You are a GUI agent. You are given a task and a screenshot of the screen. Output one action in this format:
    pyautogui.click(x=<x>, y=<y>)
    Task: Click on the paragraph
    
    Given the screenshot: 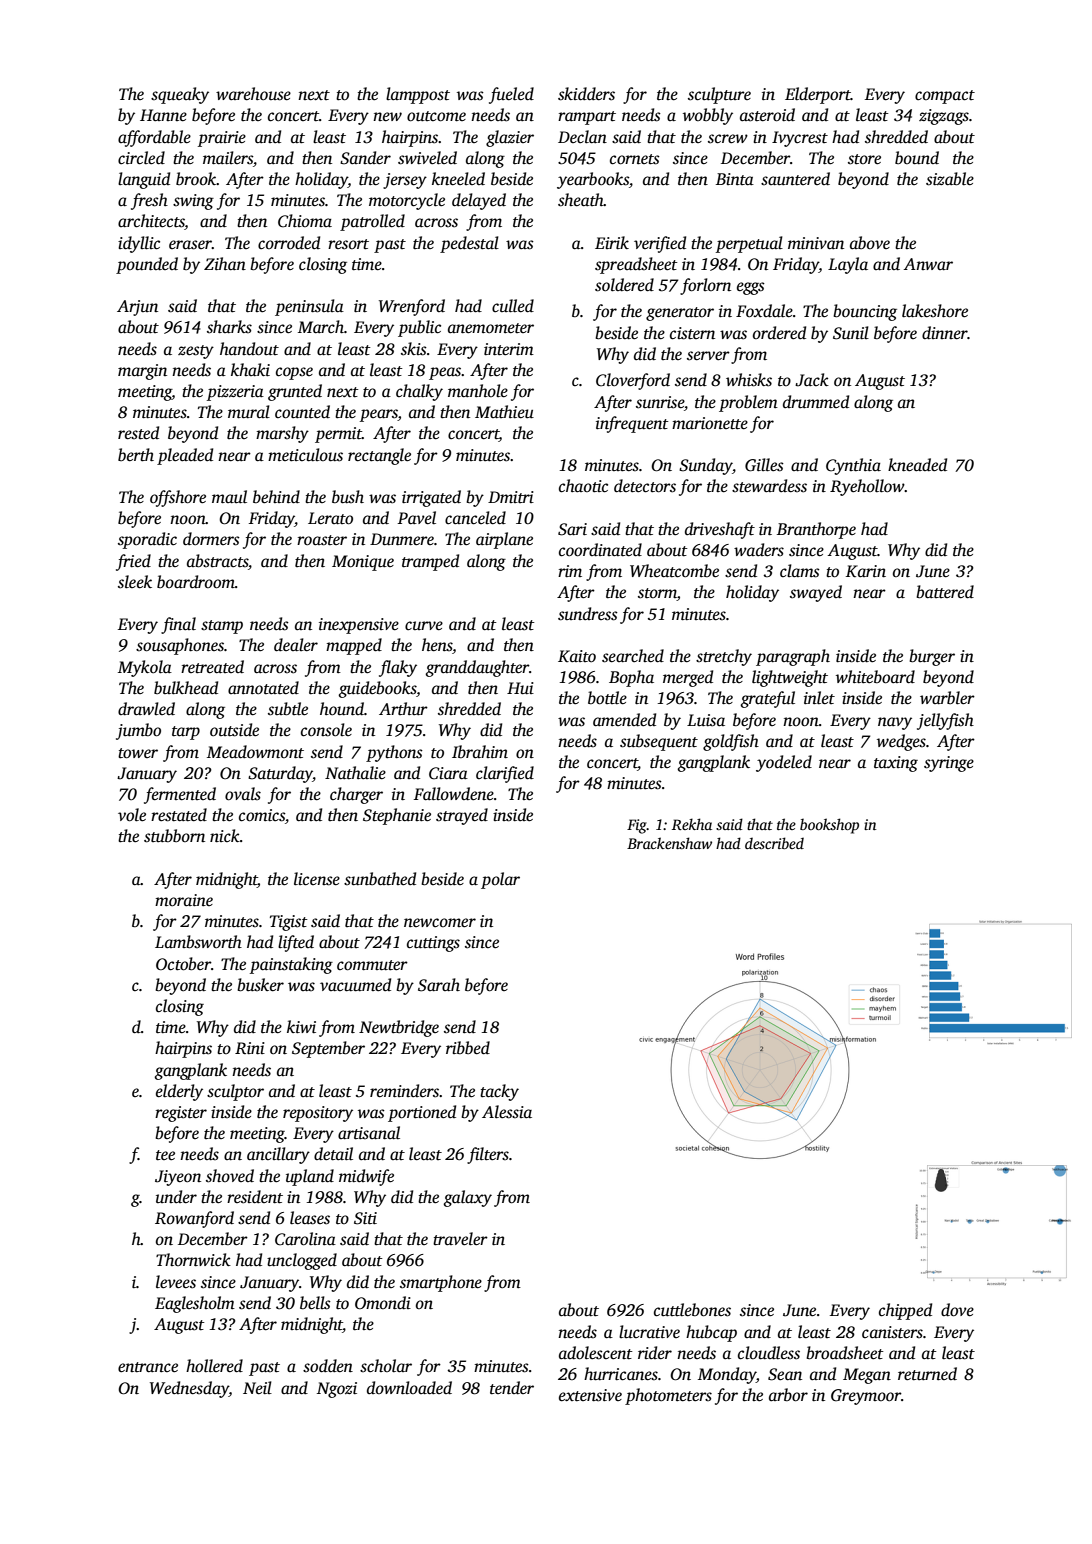 What is the action you would take?
    pyautogui.click(x=793, y=657)
